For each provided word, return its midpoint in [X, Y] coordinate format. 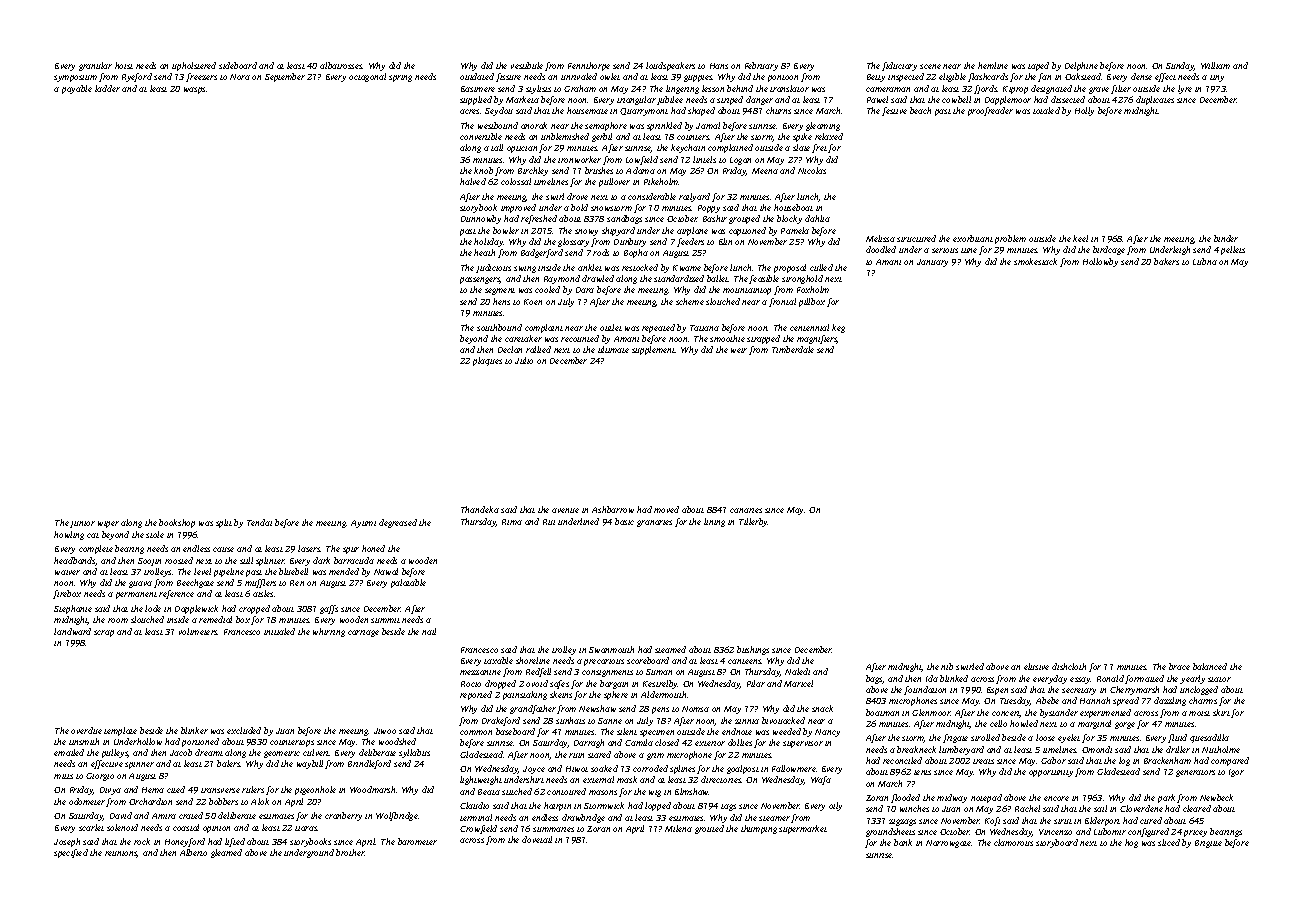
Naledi [797, 671]
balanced [1210, 666]
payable [77, 89]
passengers [480, 280]
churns [778, 110]
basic [624, 521]
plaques [487, 361]
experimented [1105, 713]
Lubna [1205, 261]
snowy [586, 232]
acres [469, 111]
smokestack [1035, 261]
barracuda [354, 560]
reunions [121, 854]
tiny [1217, 78]
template [120, 731]
